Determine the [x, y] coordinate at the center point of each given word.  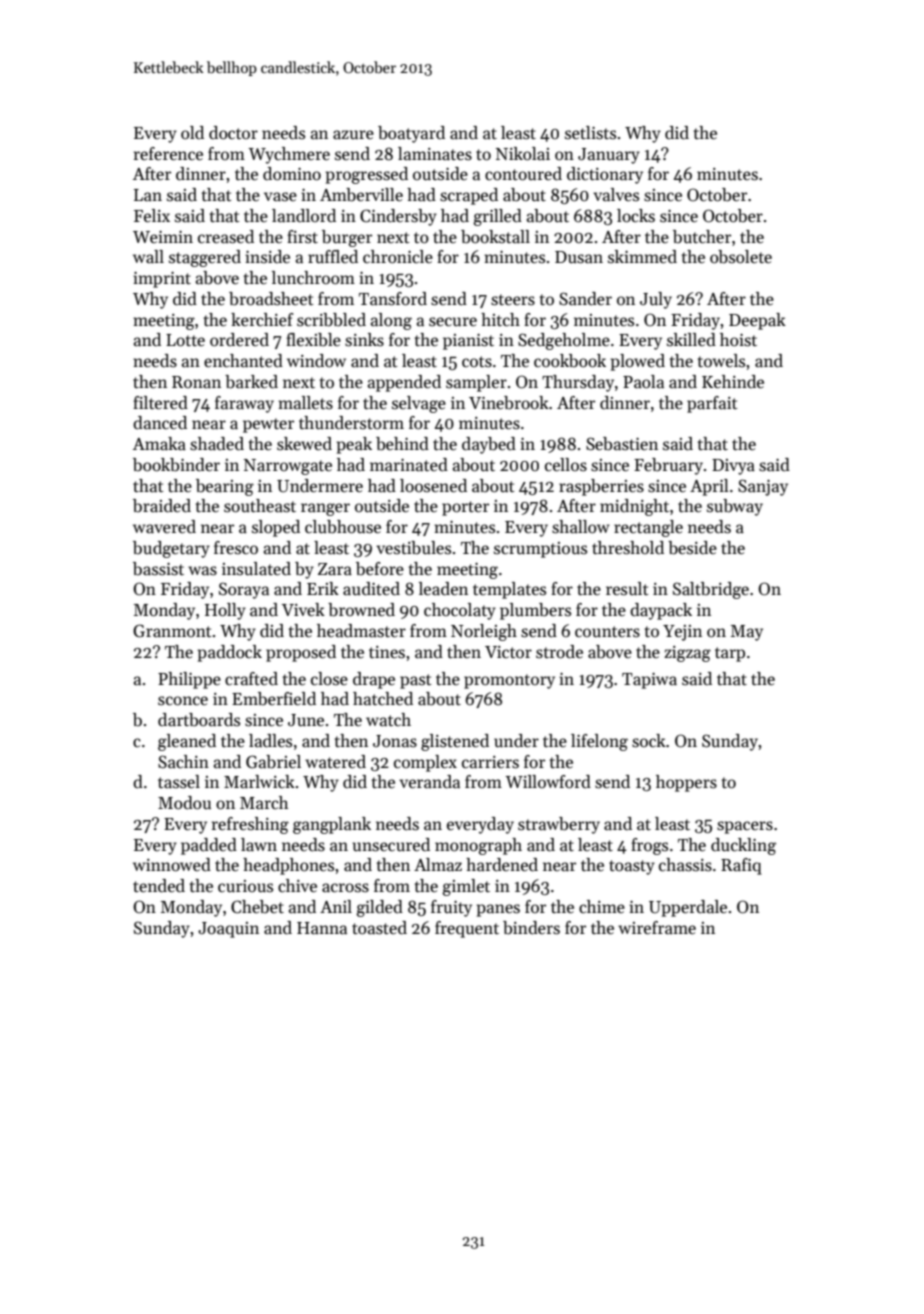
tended [159, 886]
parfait [712, 404]
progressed [366, 175]
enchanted [243, 361]
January [609, 156]
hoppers [686, 783]
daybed [489, 445]
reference [168, 154]
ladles [270, 741]
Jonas [395, 741]
